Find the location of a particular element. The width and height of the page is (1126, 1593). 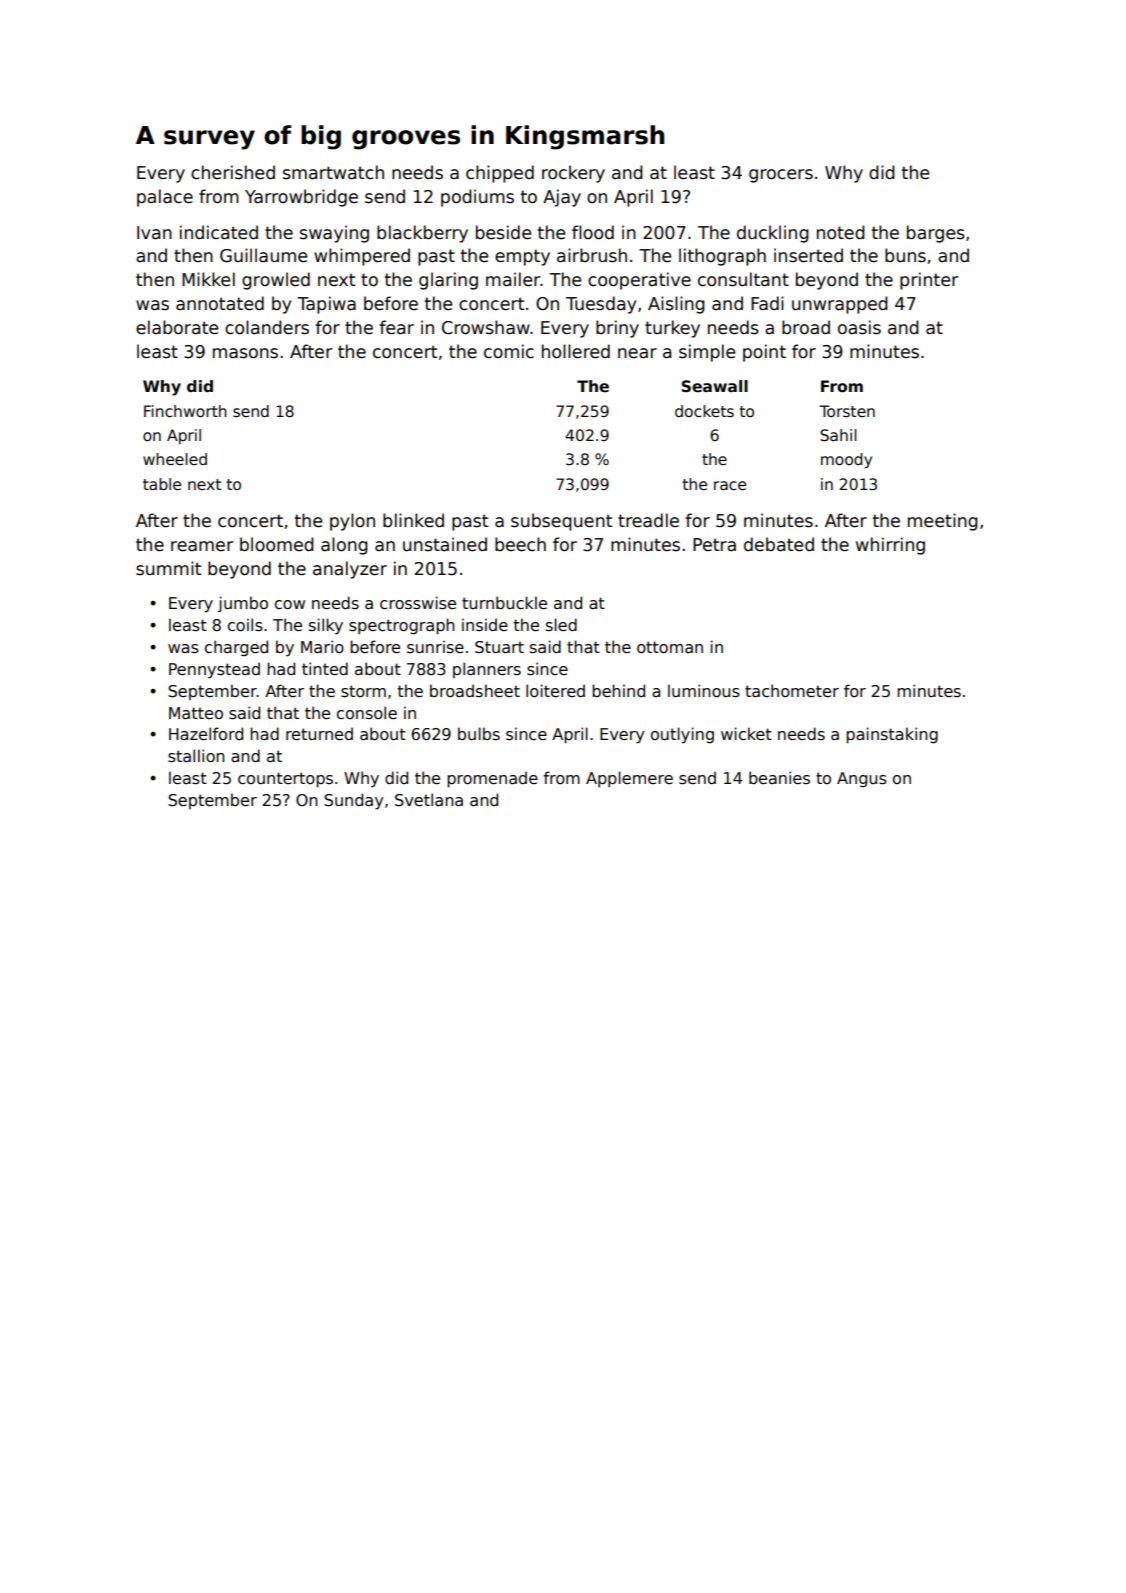

ottoman is located at coordinates (670, 647).
